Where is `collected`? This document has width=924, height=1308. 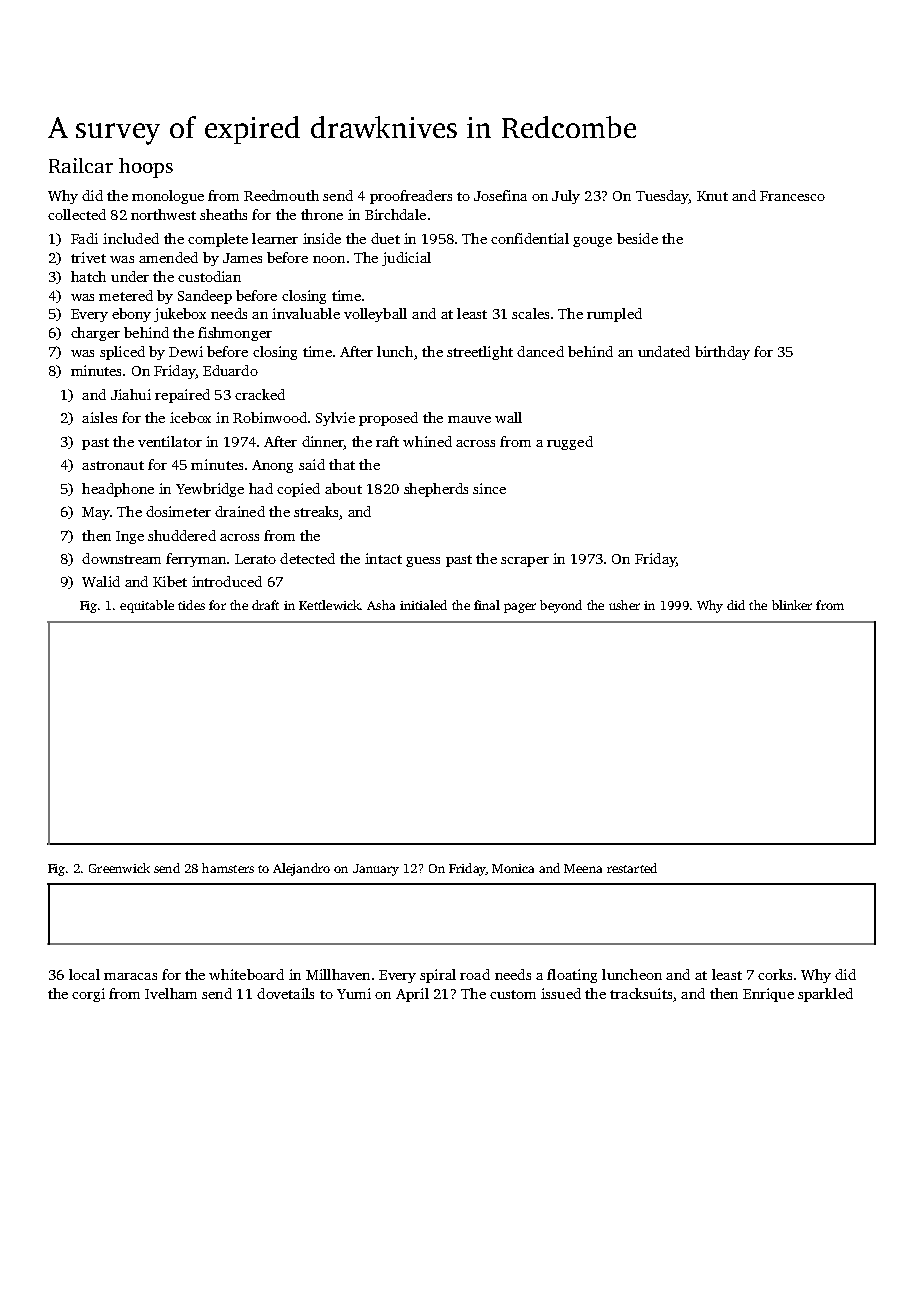
collected is located at coordinates (77, 214).
